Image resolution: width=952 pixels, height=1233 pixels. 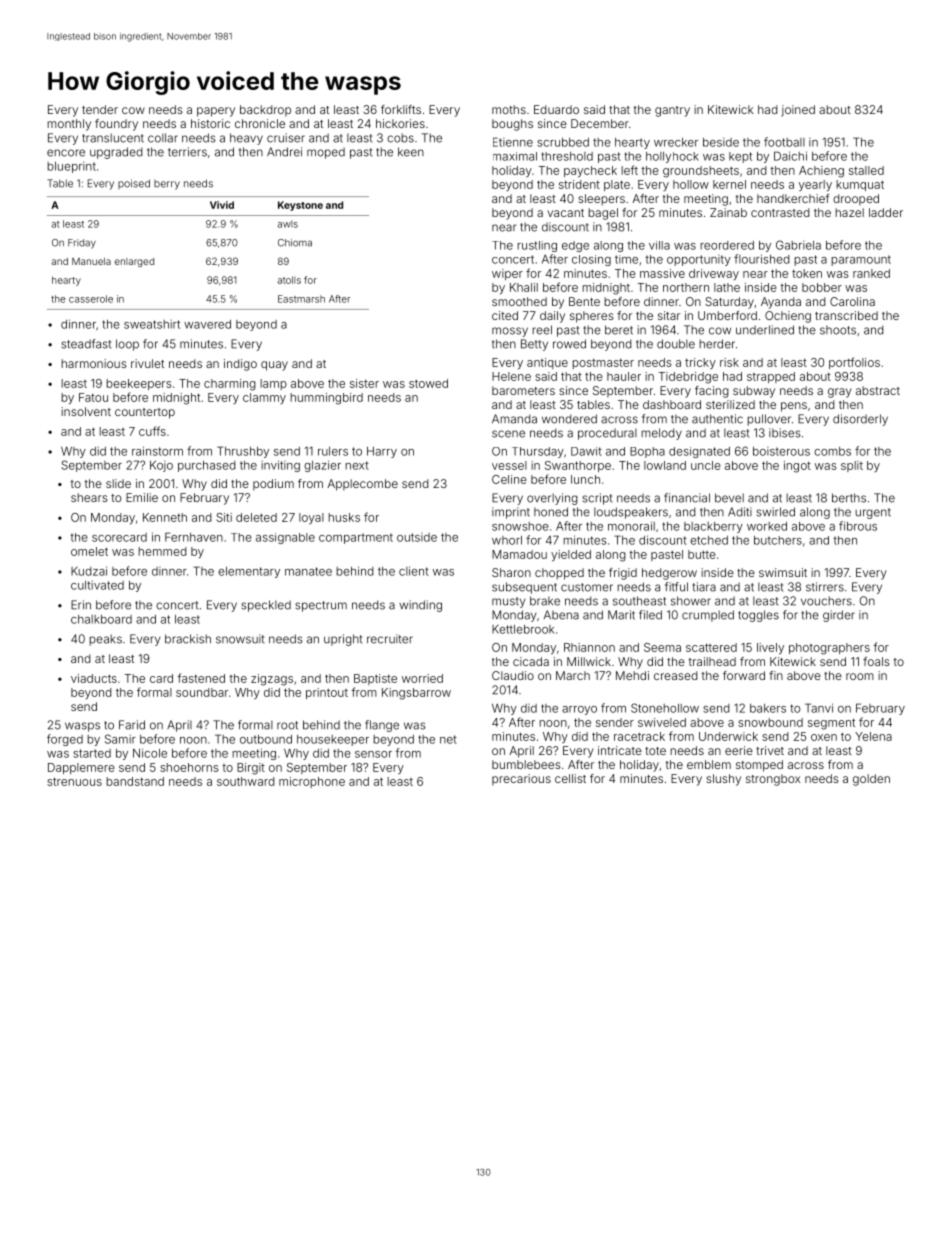 What do you see at coordinates (265, 110) in the page?
I see `backdrop` at bounding box center [265, 110].
